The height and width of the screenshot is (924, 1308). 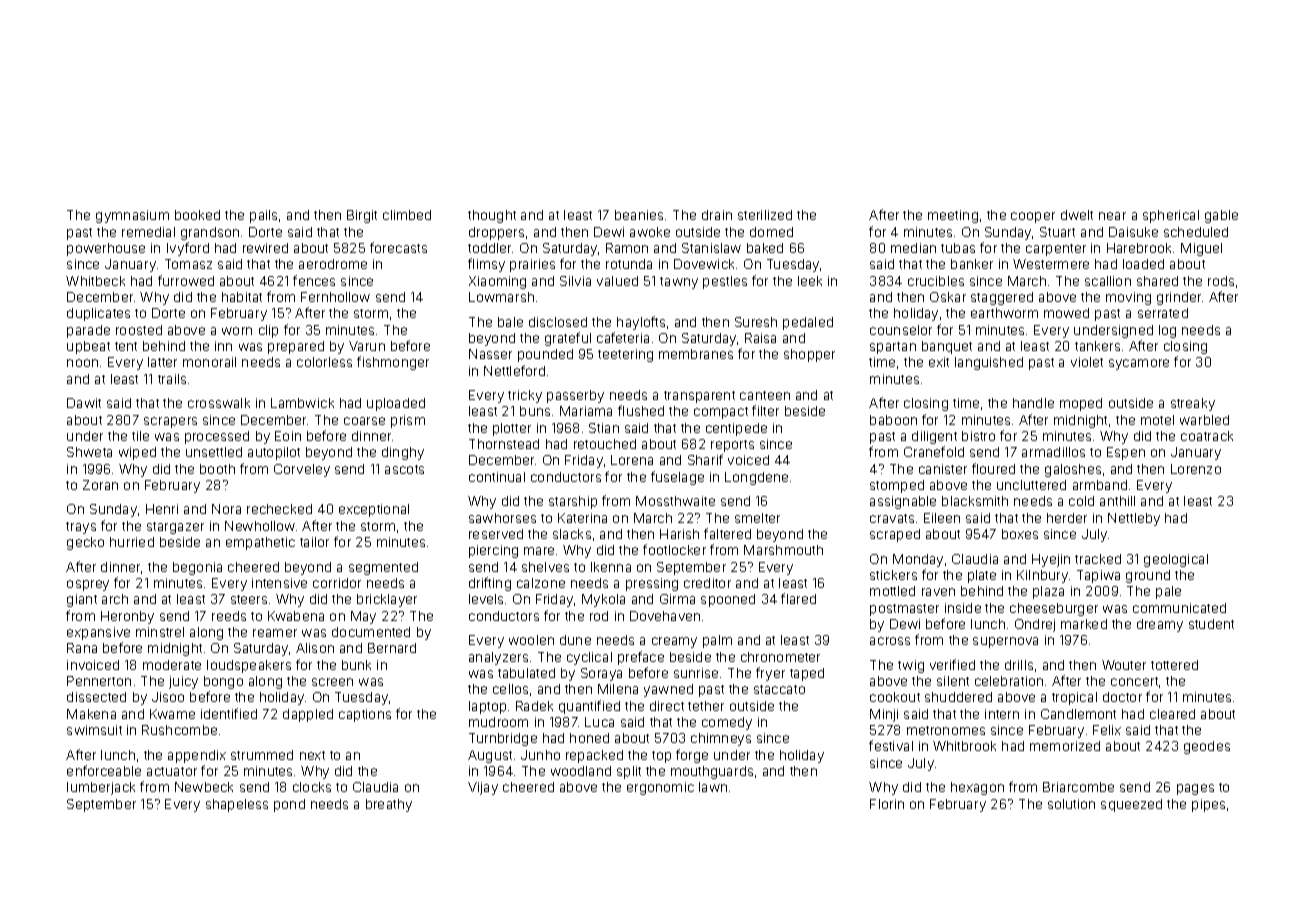 What do you see at coordinates (1171, 216) in the screenshot?
I see `spherical` at bounding box center [1171, 216].
